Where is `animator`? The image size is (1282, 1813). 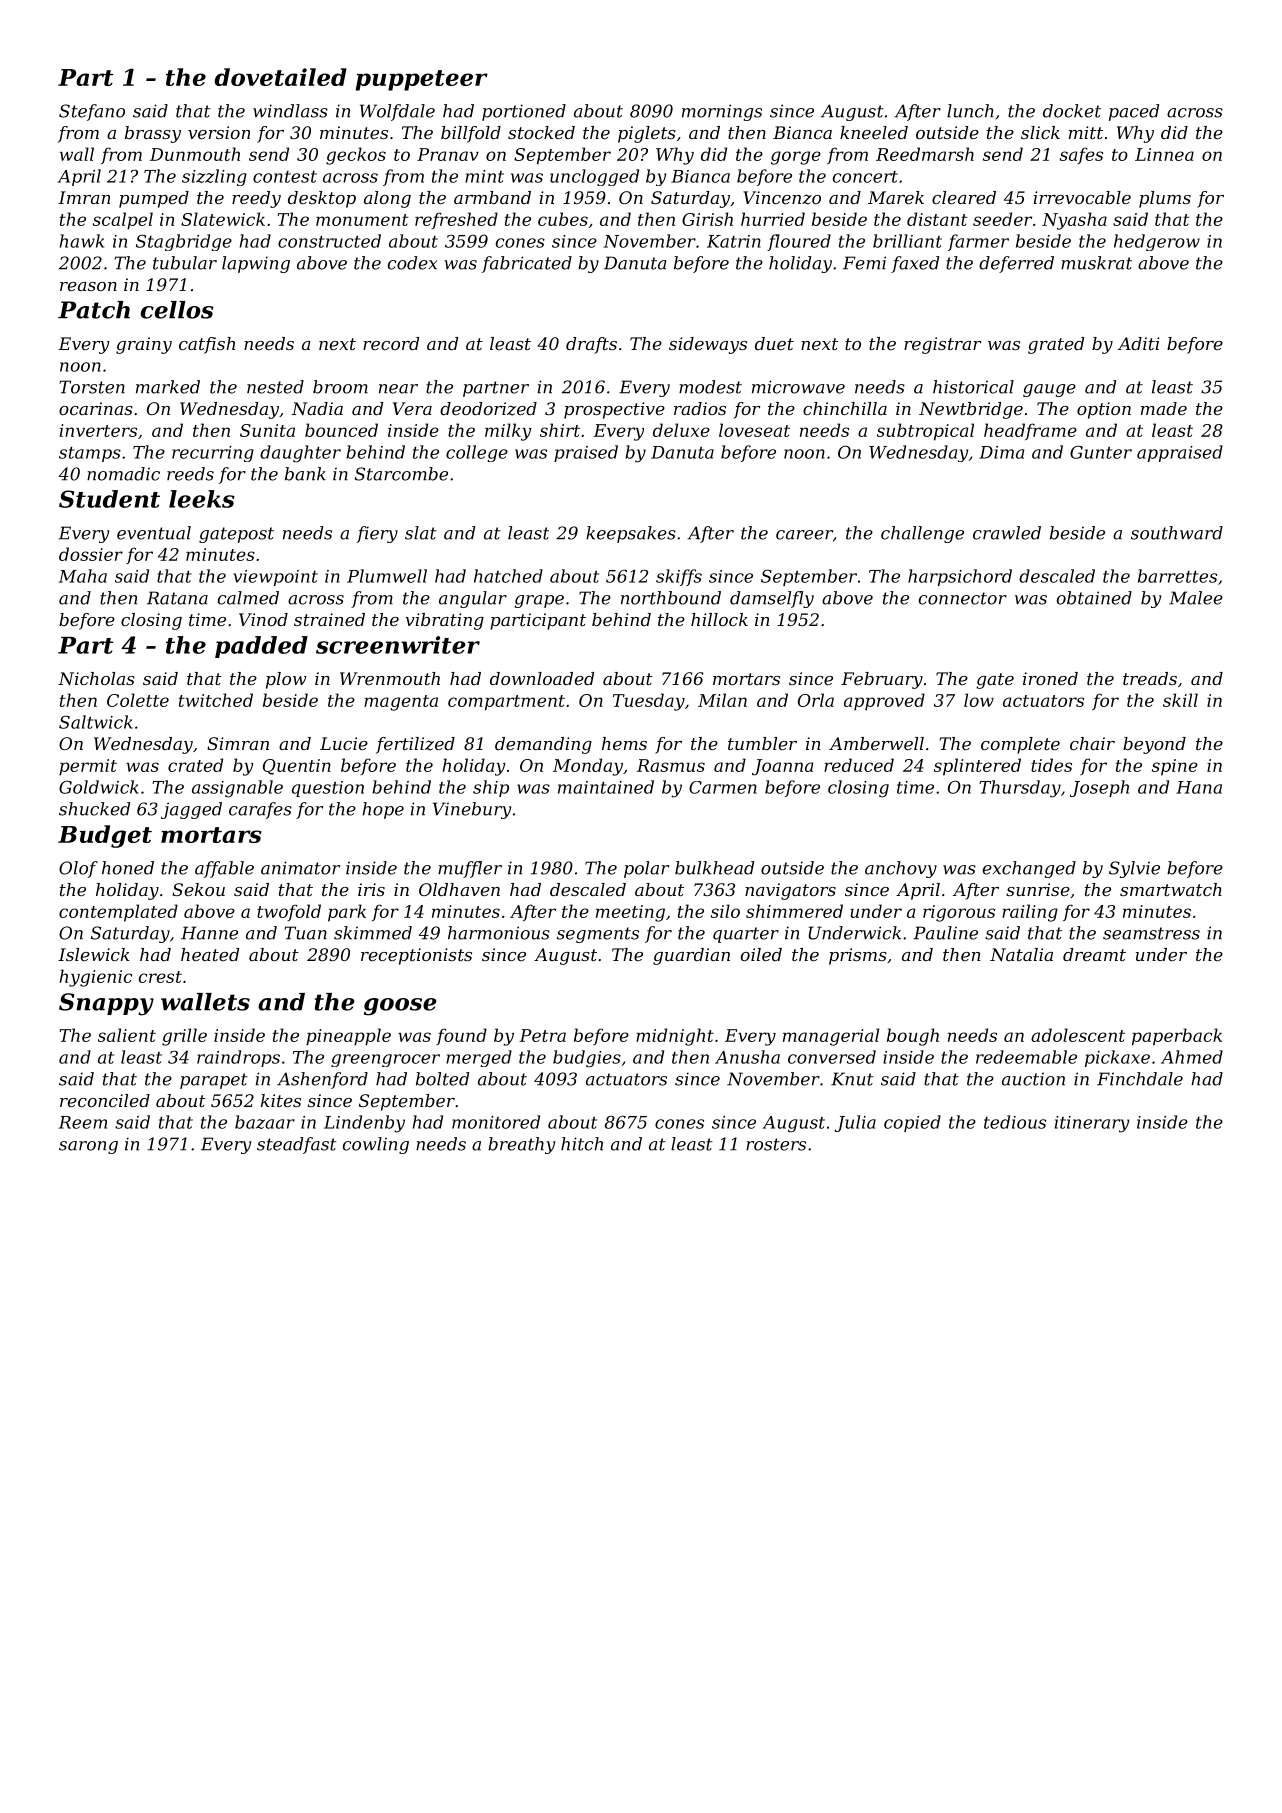
animator is located at coordinates (300, 868).
